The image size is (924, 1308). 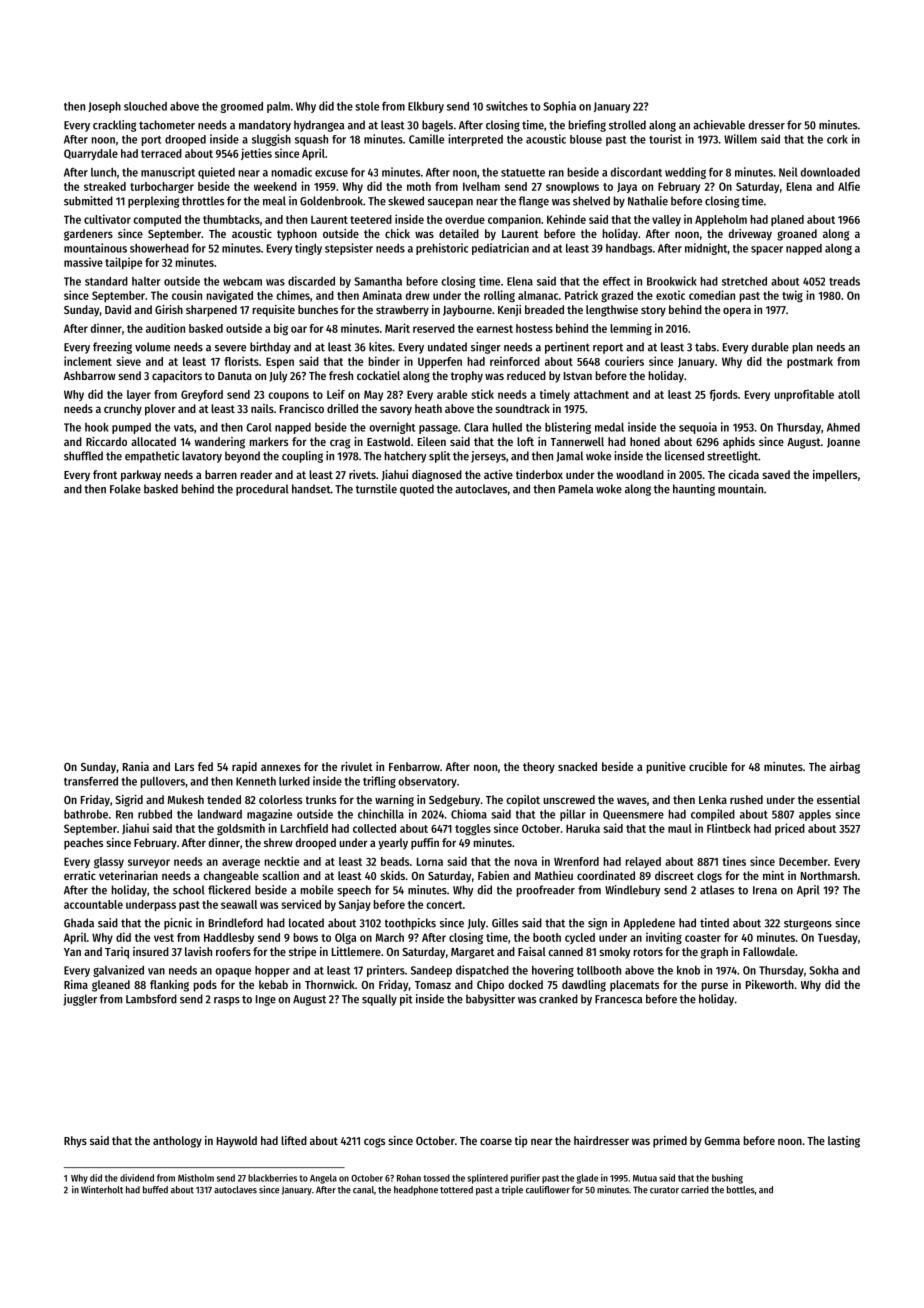 I want to click on bottles, so click(x=741, y=1190).
